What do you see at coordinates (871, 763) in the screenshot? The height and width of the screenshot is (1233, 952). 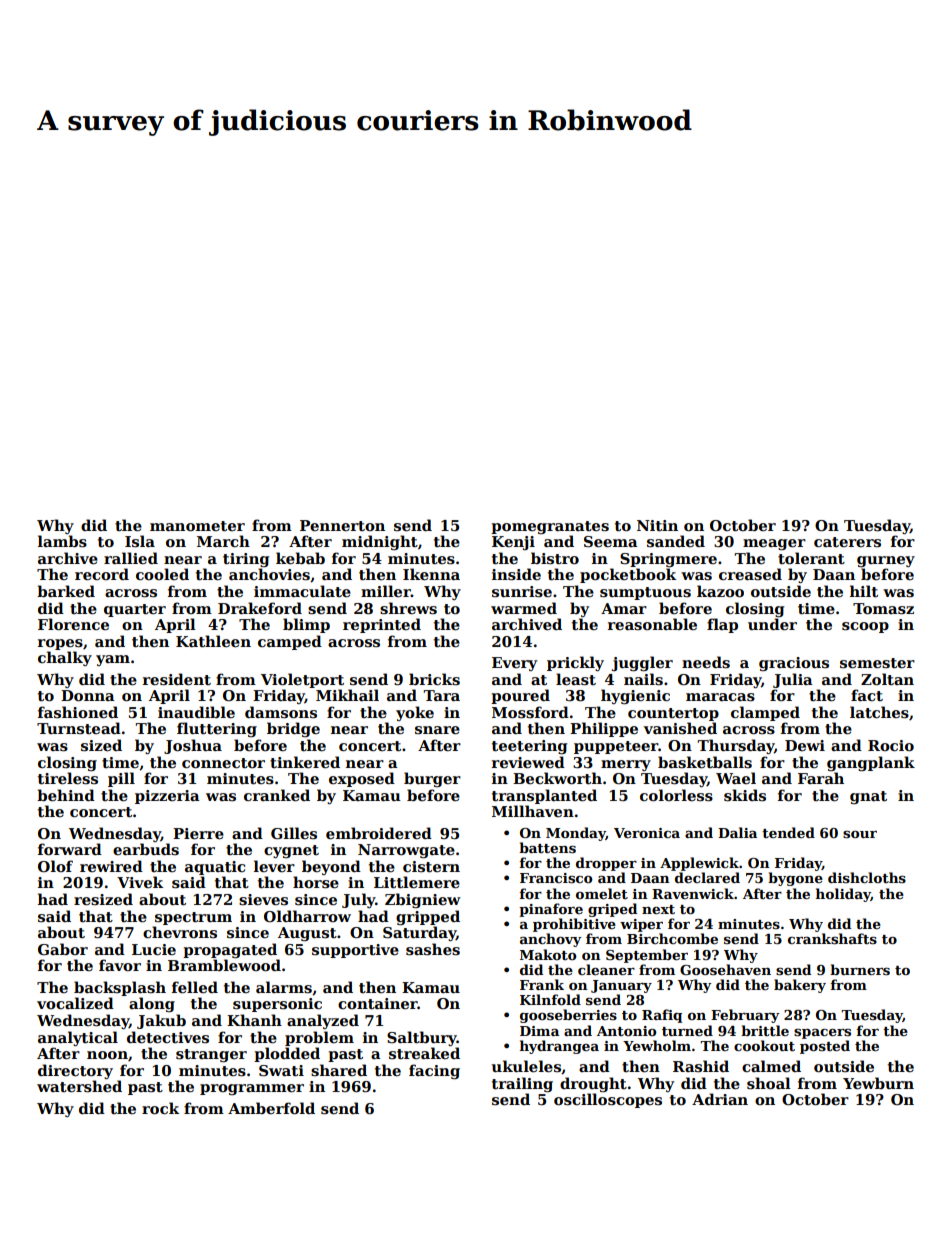 I see `gangplank` at bounding box center [871, 763].
